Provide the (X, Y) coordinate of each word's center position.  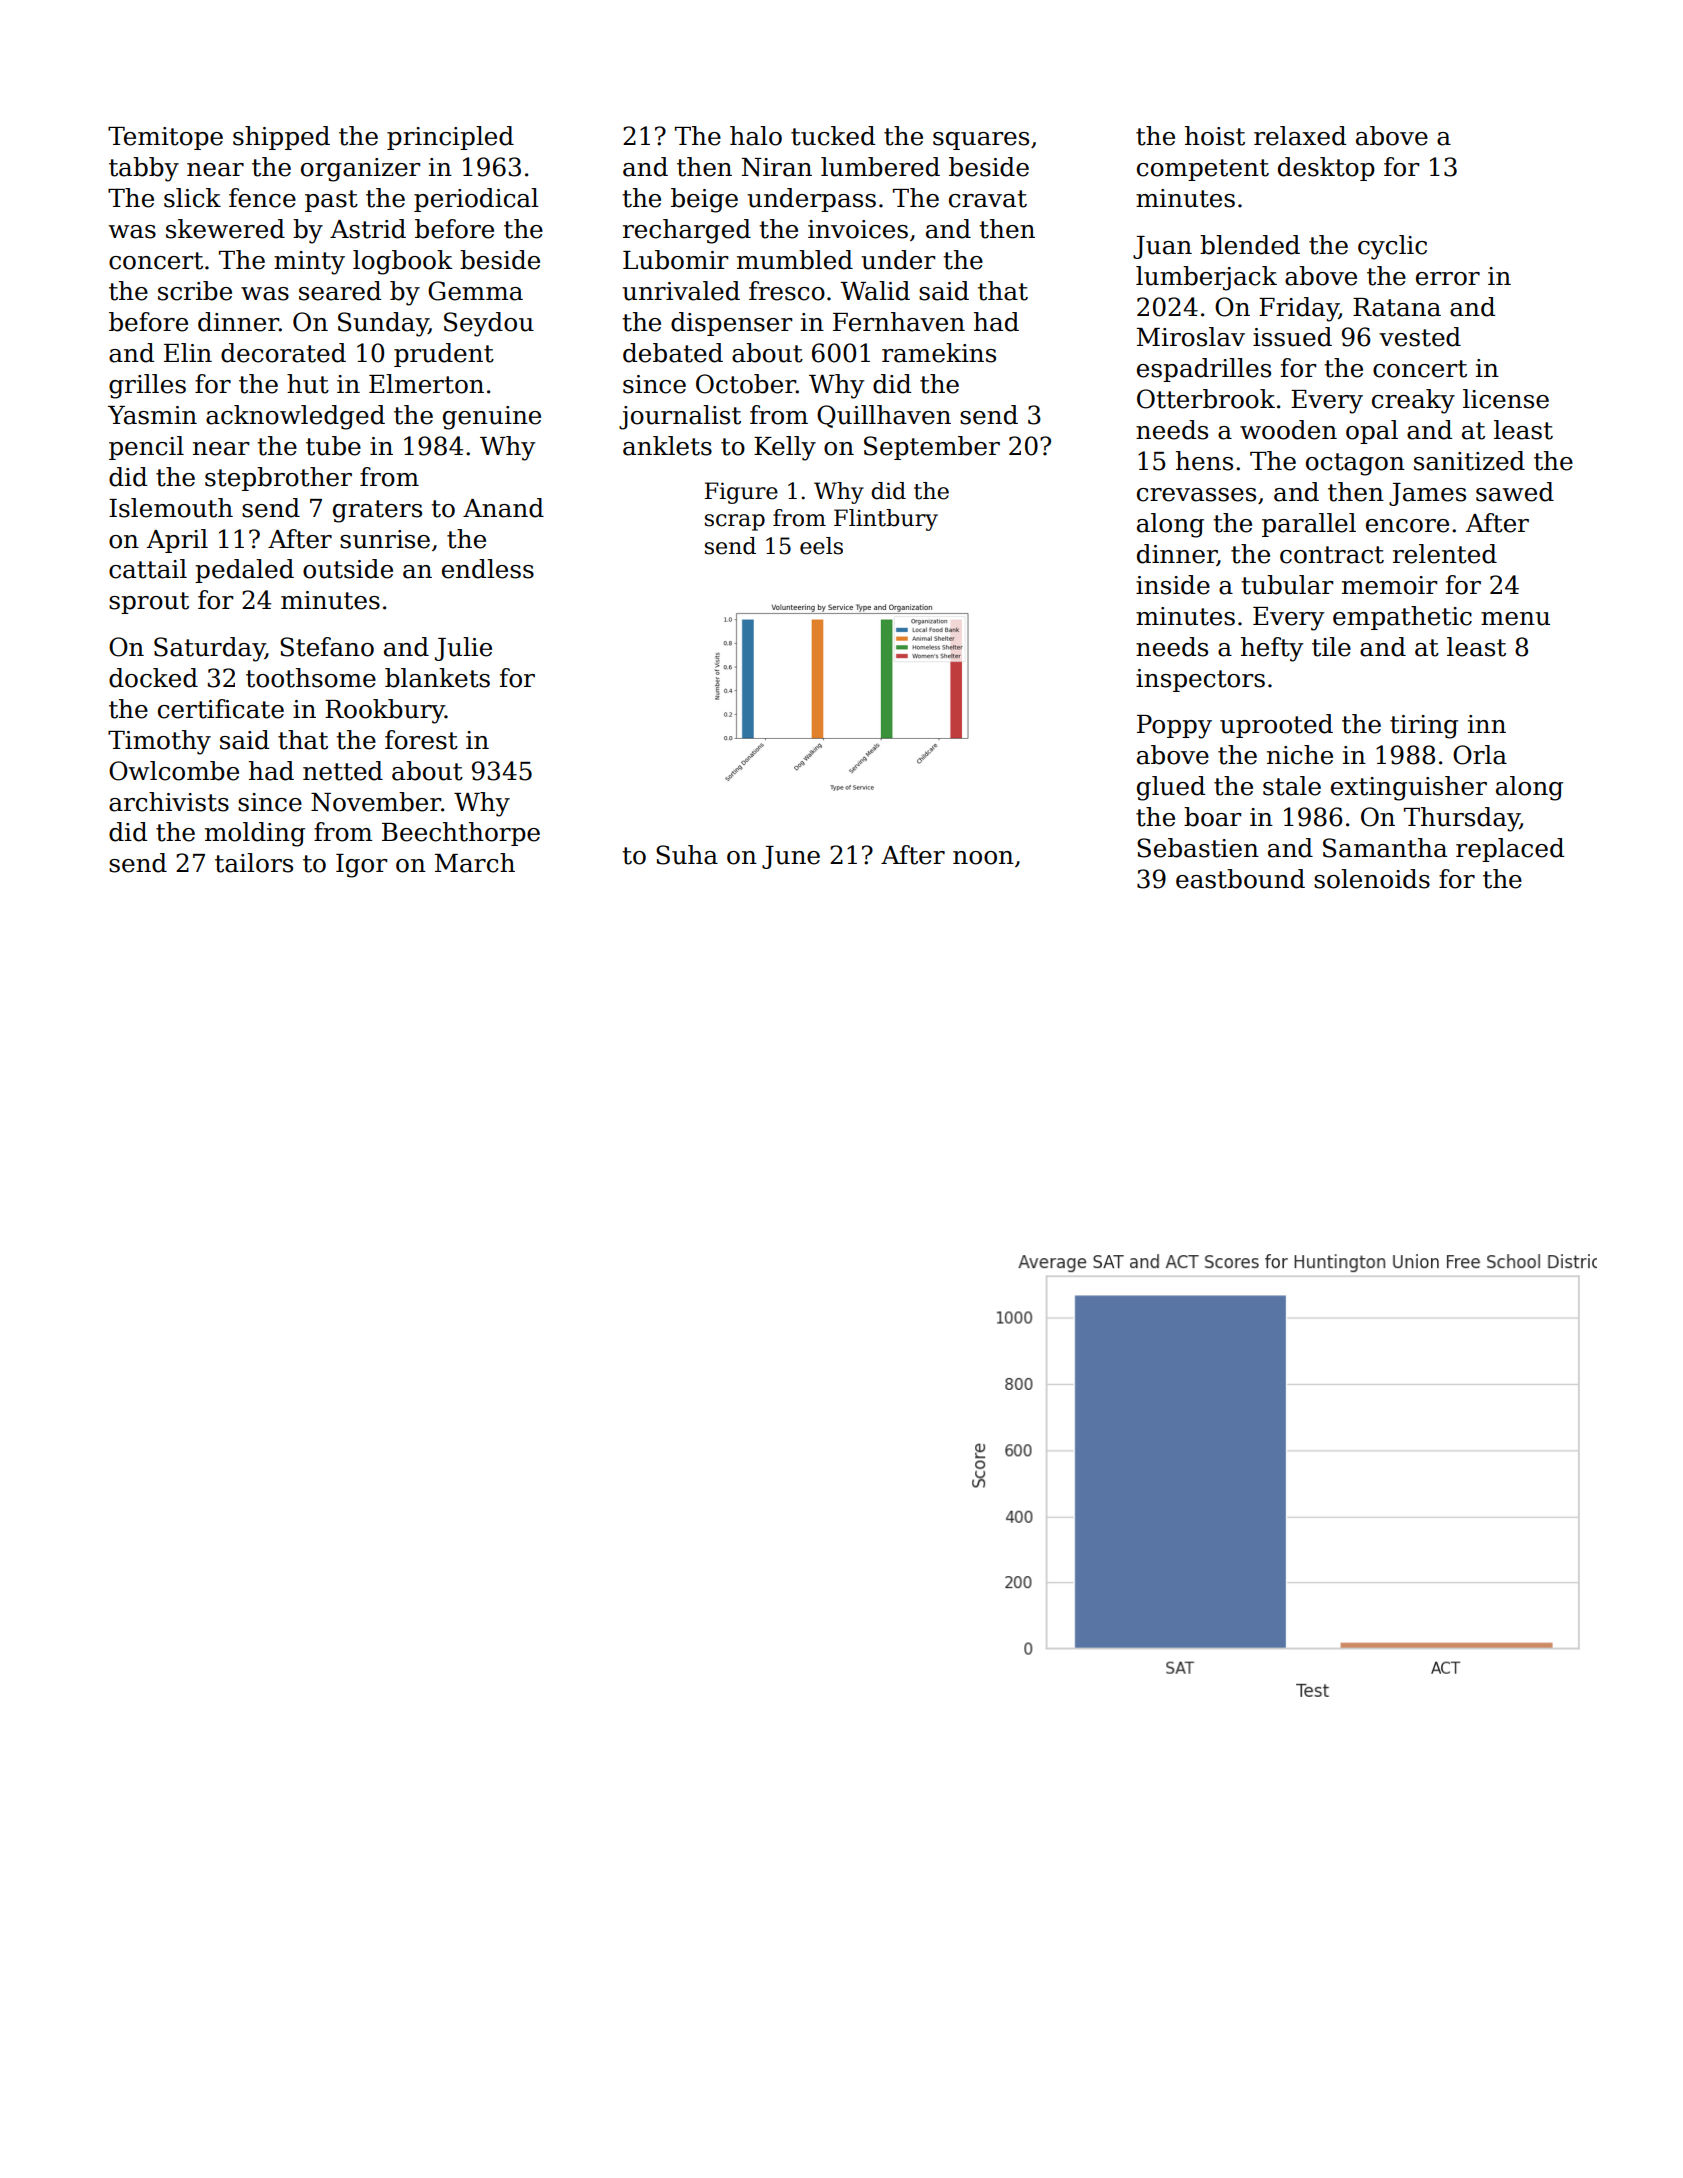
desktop (1326, 169)
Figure (741, 493)
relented (1445, 554)
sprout (149, 603)
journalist (680, 417)
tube (333, 446)
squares (981, 141)
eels (821, 546)
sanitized (1469, 461)
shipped (281, 138)
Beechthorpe (461, 834)
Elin (188, 352)
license (1506, 399)
